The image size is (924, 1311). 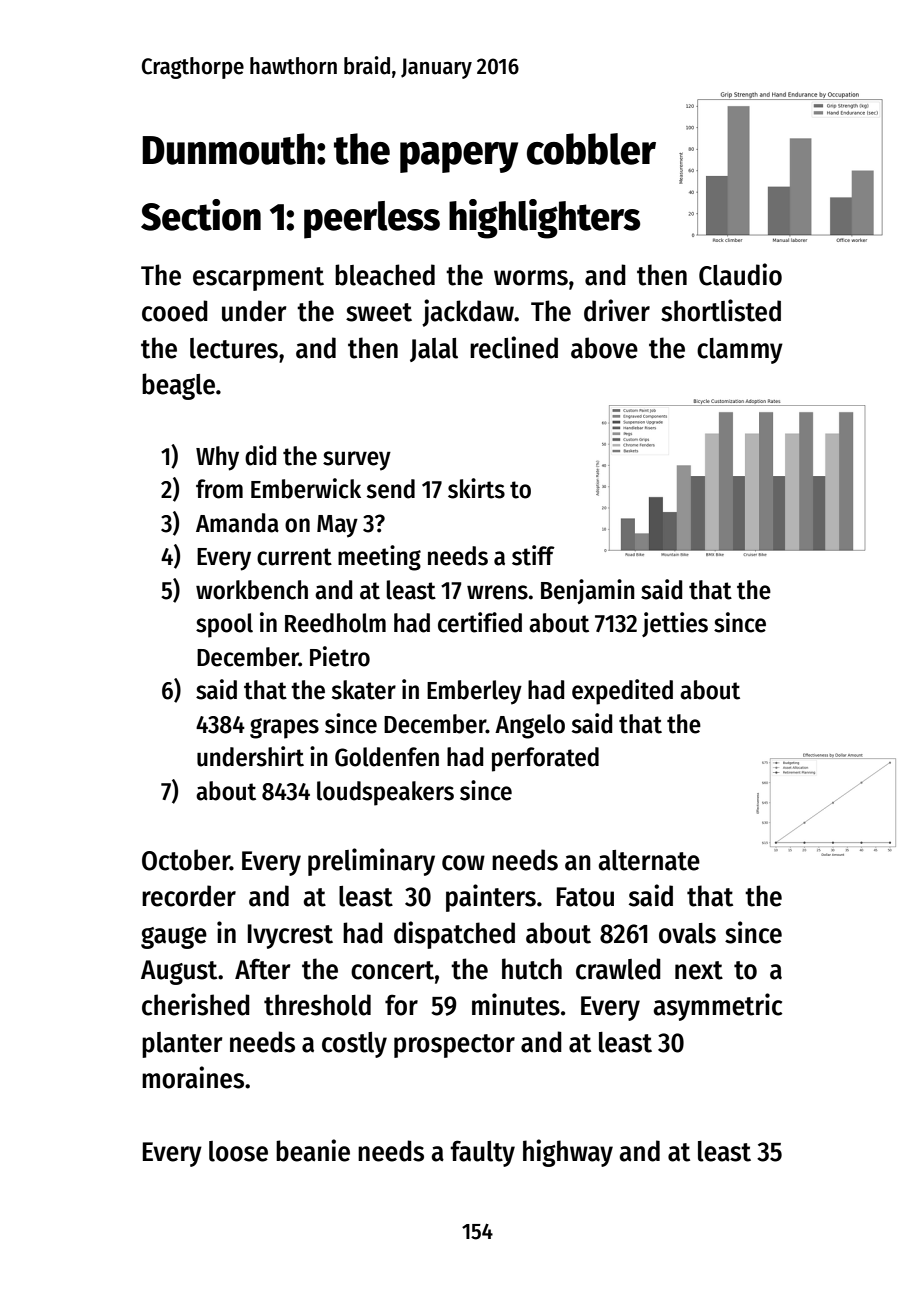 What do you see at coordinates (649, 860) in the screenshot?
I see `alternate` at bounding box center [649, 860].
